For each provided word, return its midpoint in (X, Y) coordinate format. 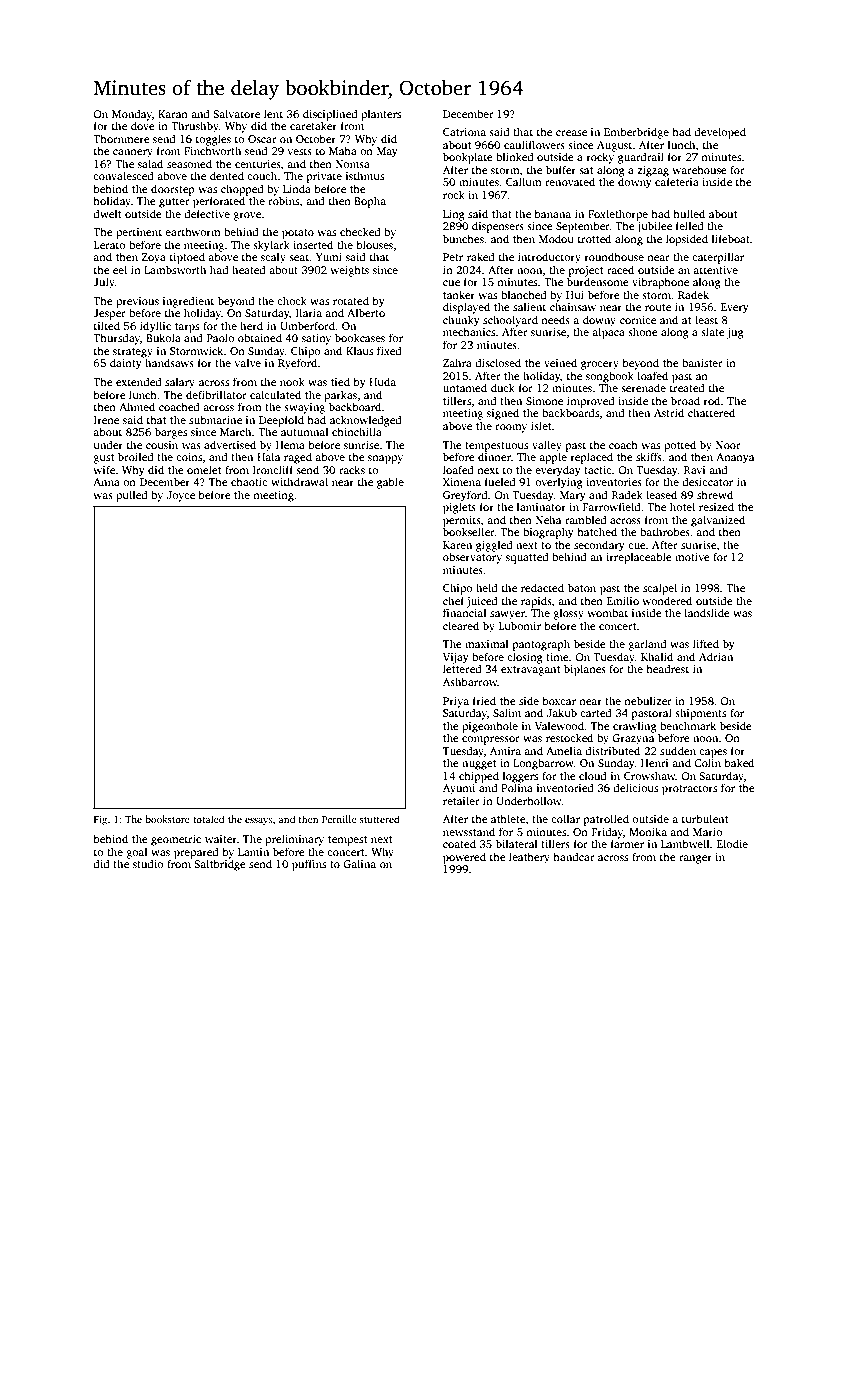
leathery (529, 858)
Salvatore (236, 113)
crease (571, 133)
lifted (706, 643)
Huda (382, 381)
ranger (695, 859)
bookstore (168, 819)
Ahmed (137, 406)
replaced (592, 458)
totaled (208, 819)
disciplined (330, 115)
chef (454, 600)
